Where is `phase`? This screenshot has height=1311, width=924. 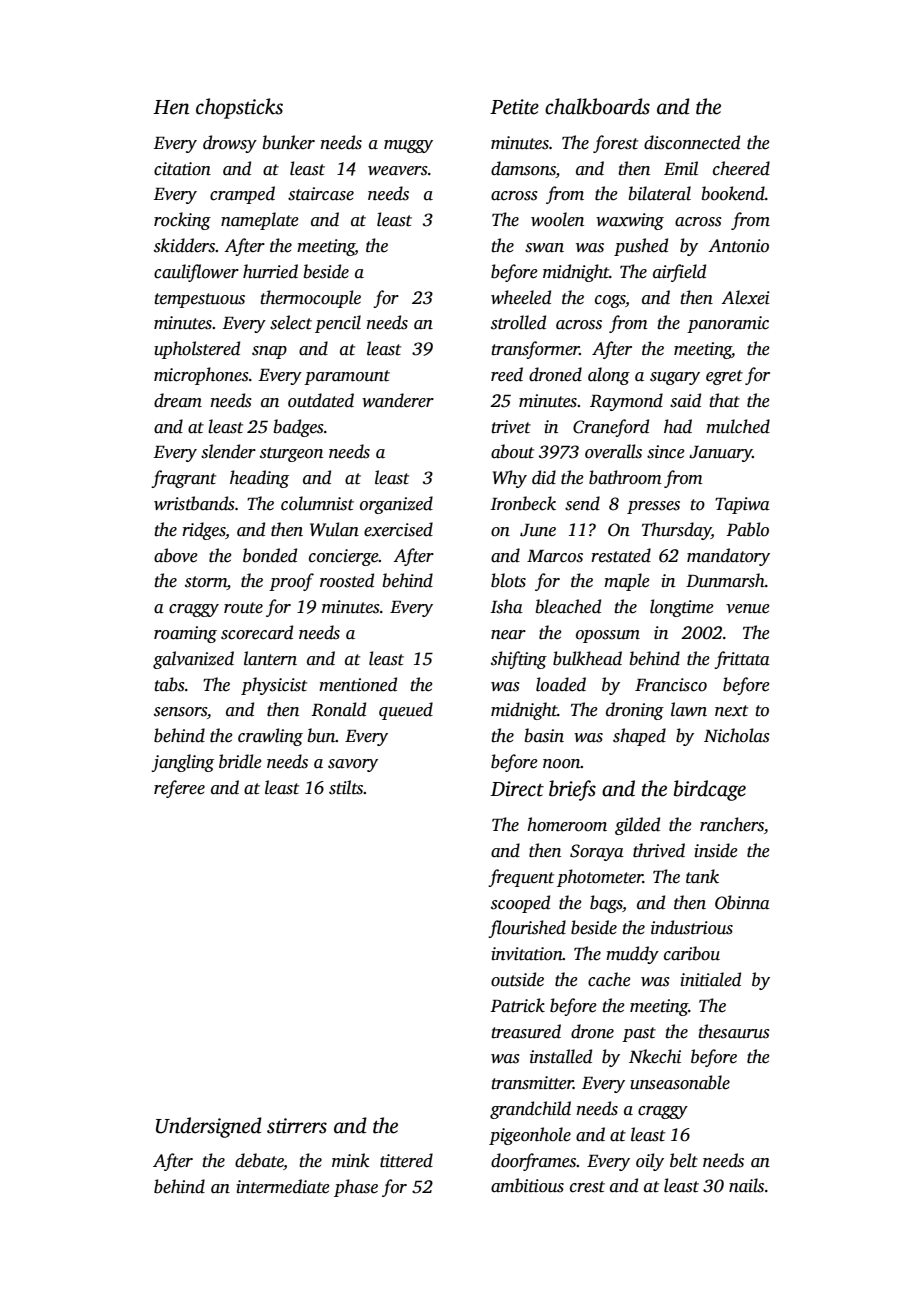
phase is located at coordinates (356, 1188).
